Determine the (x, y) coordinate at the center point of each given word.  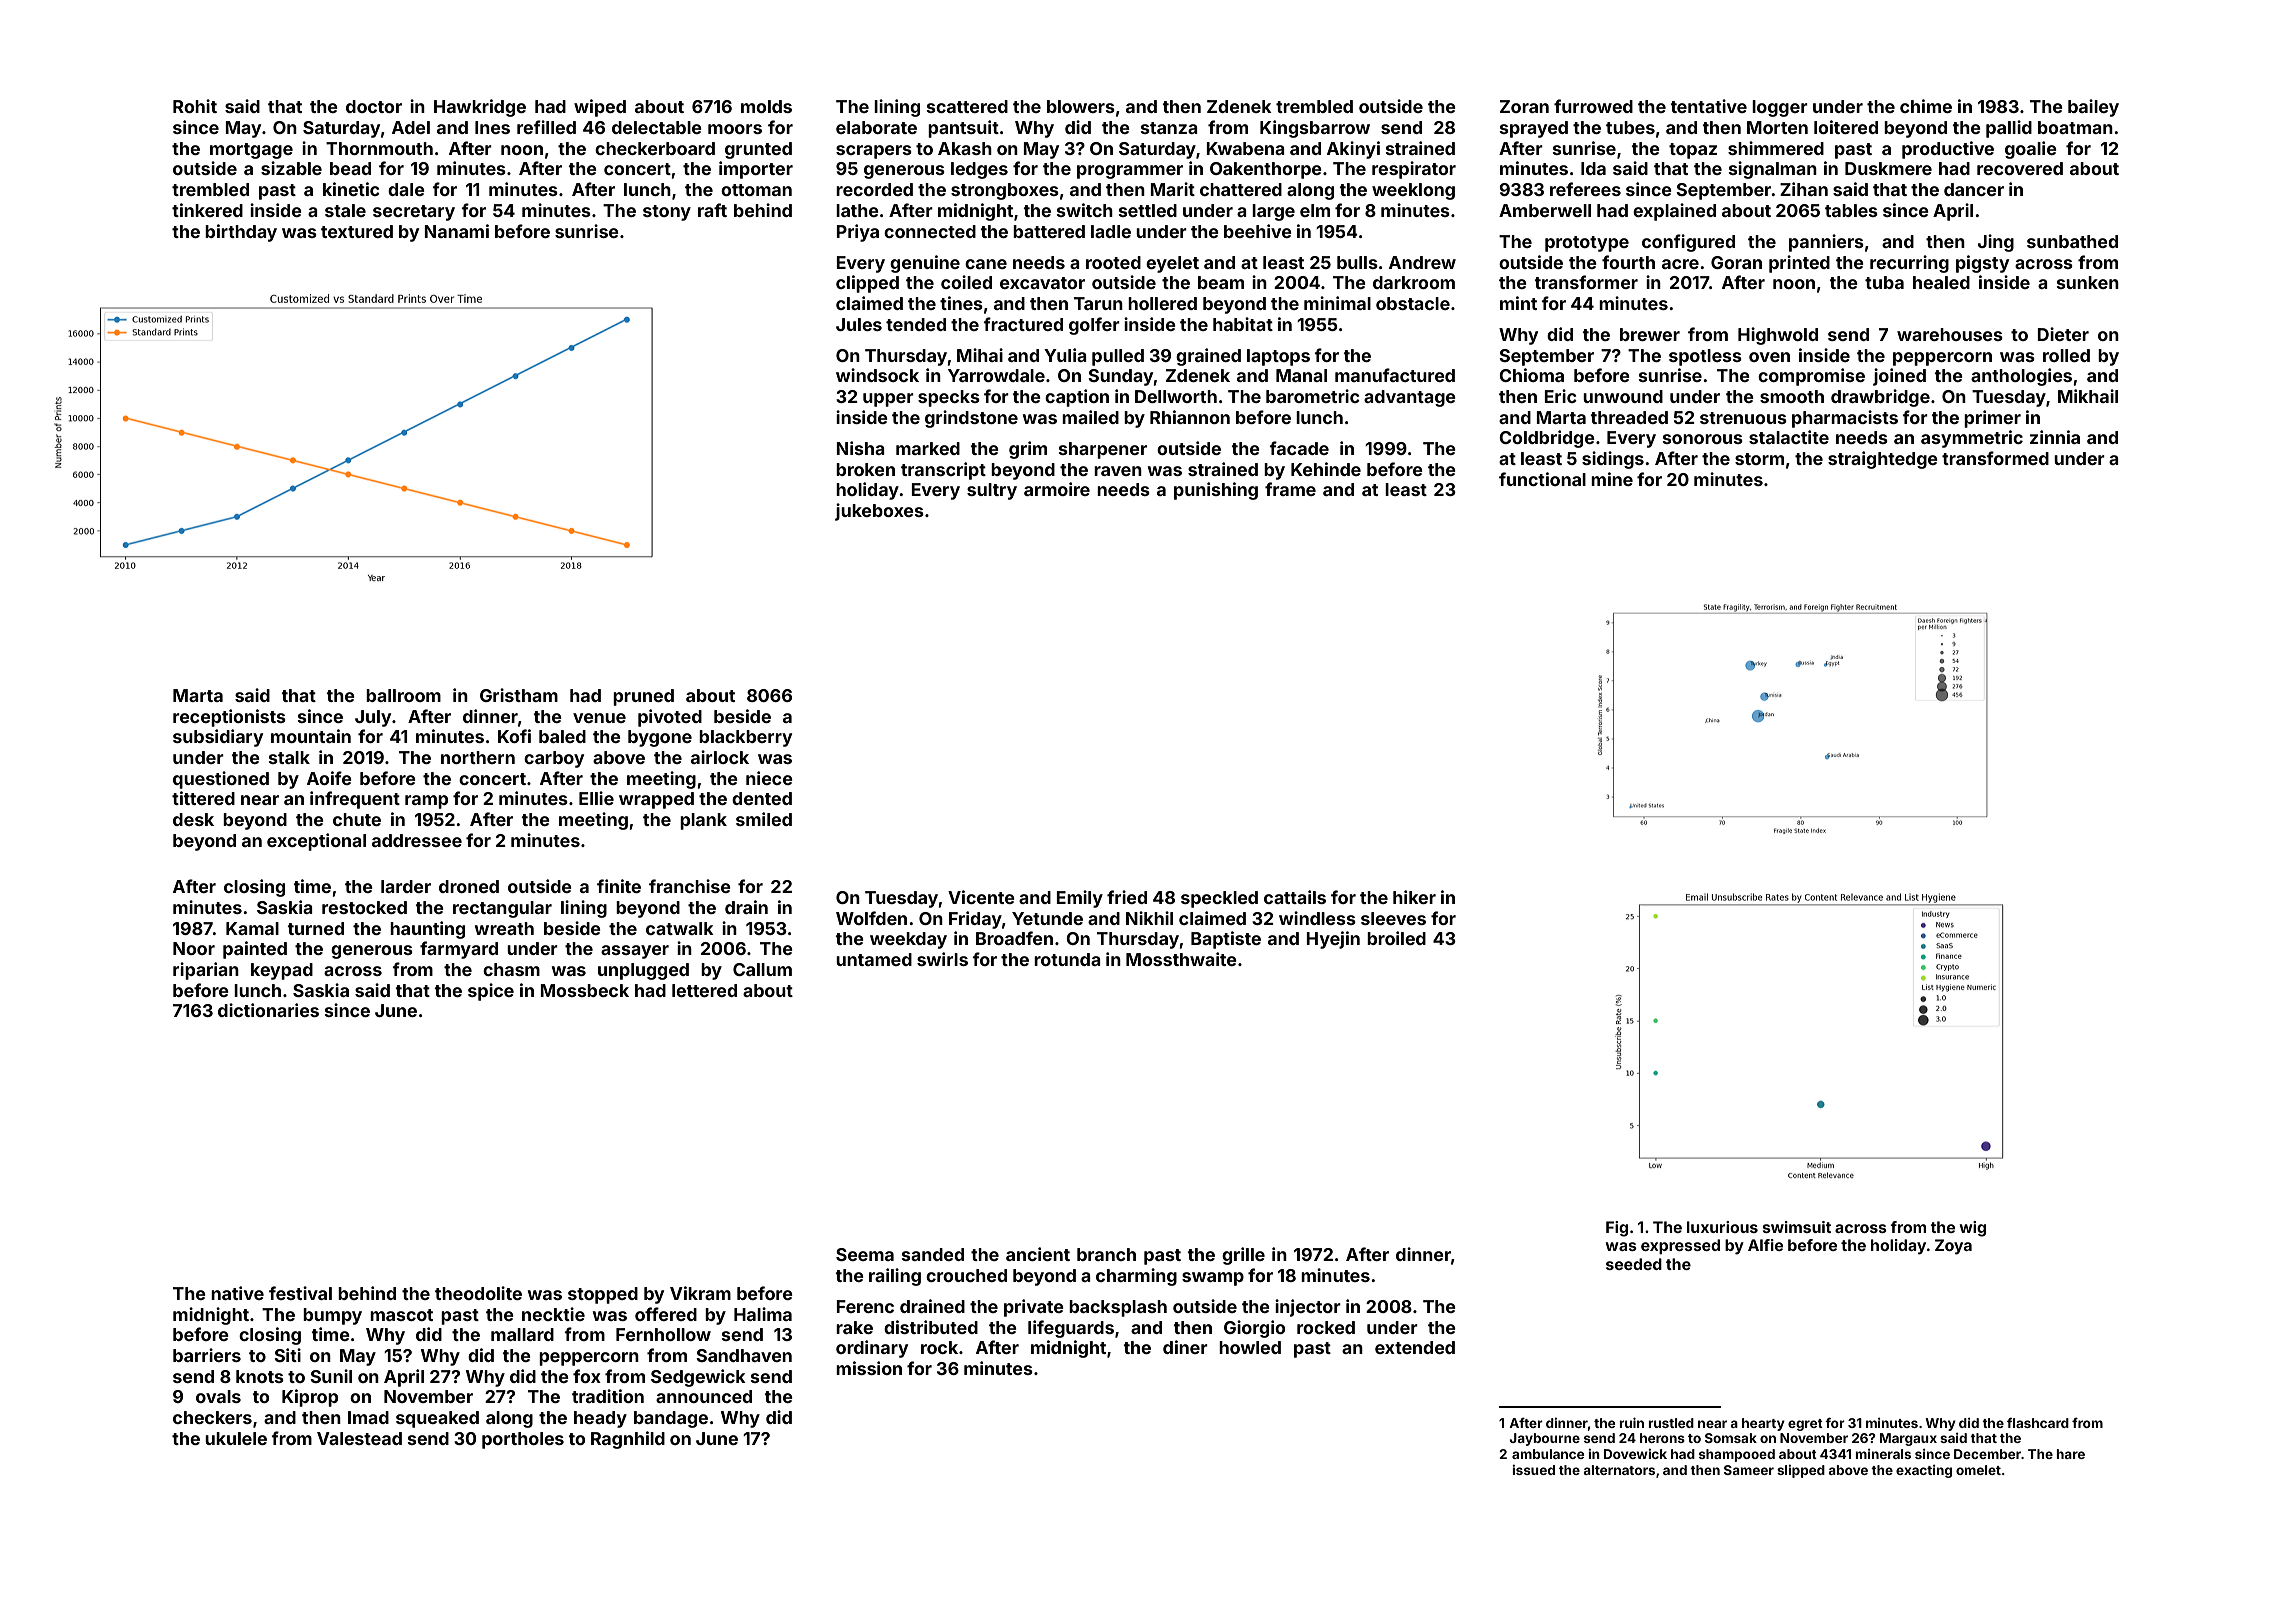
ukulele (236, 1438)
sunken (2088, 282)
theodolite (478, 1293)
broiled (1396, 938)
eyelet (1172, 264)
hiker (1414, 897)
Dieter (2063, 334)
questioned (221, 780)
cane (986, 264)
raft (712, 210)
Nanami (456, 231)
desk (193, 819)
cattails (1295, 897)
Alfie (1765, 1245)
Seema (865, 1254)
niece (769, 778)
